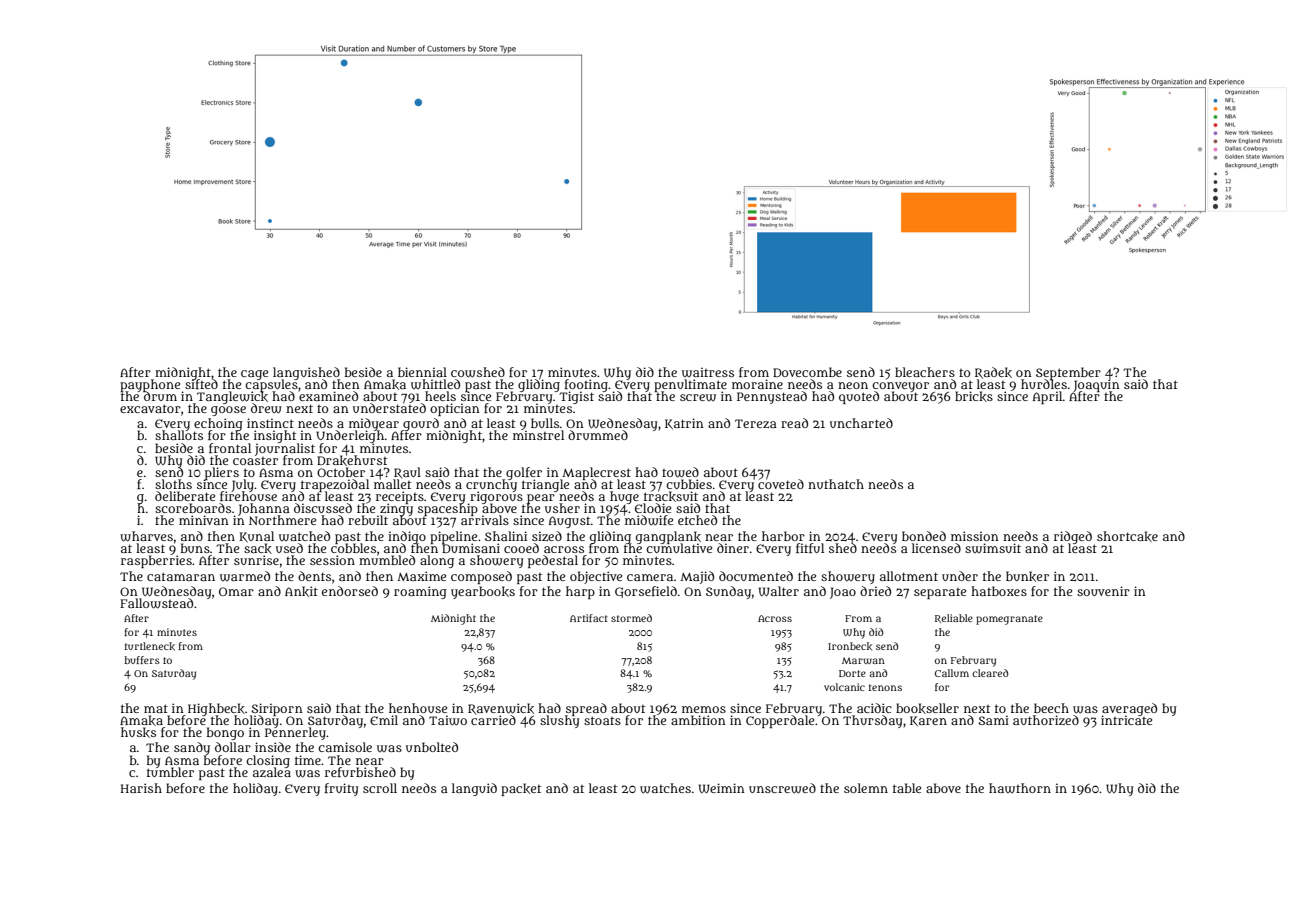 This screenshot has width=1308, height=924. I want to click on shortcake, so click(1127, 536).
